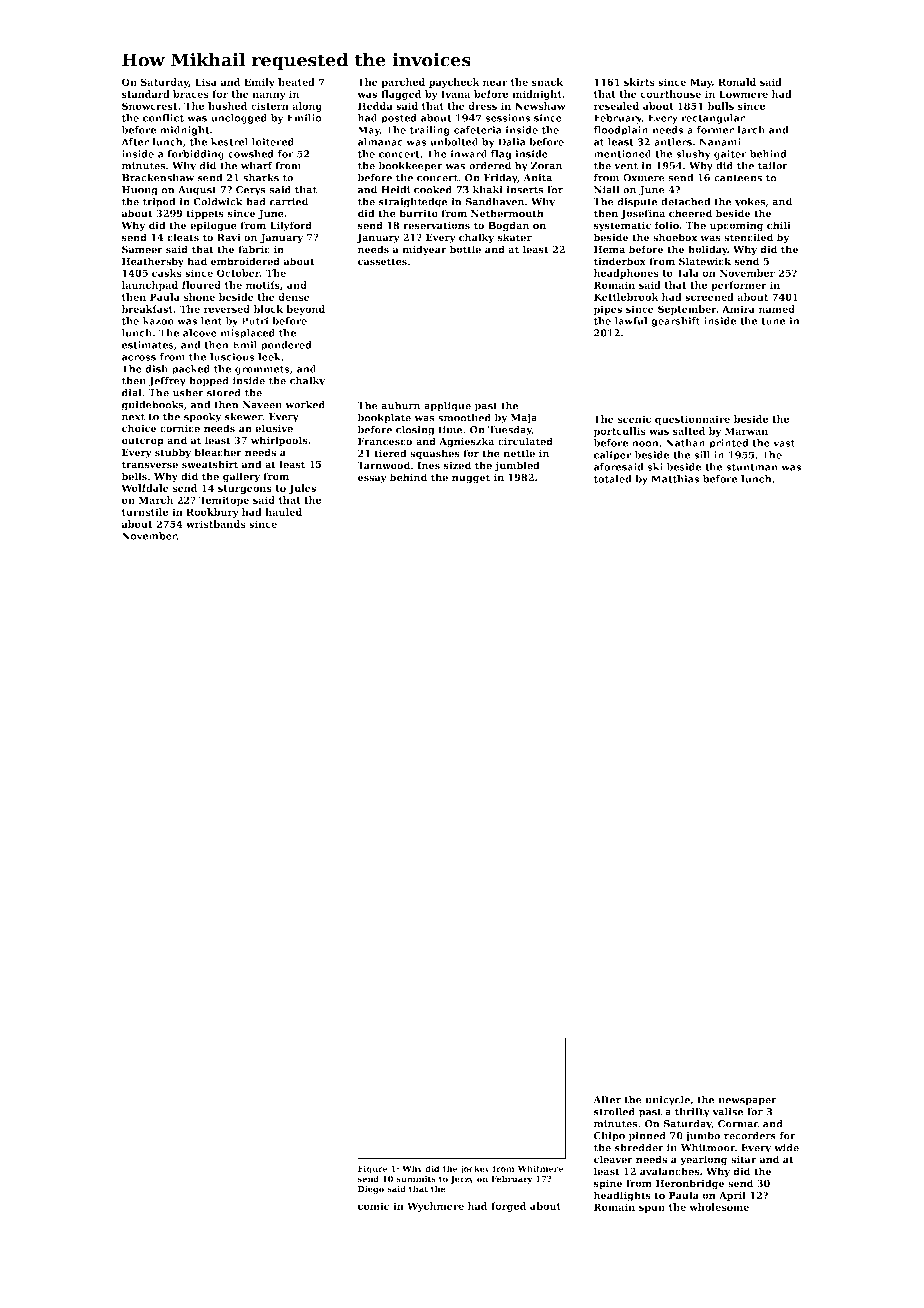 This screenshot has height=1308, width=924. I want to click on Matthias, so click(675, 479).
